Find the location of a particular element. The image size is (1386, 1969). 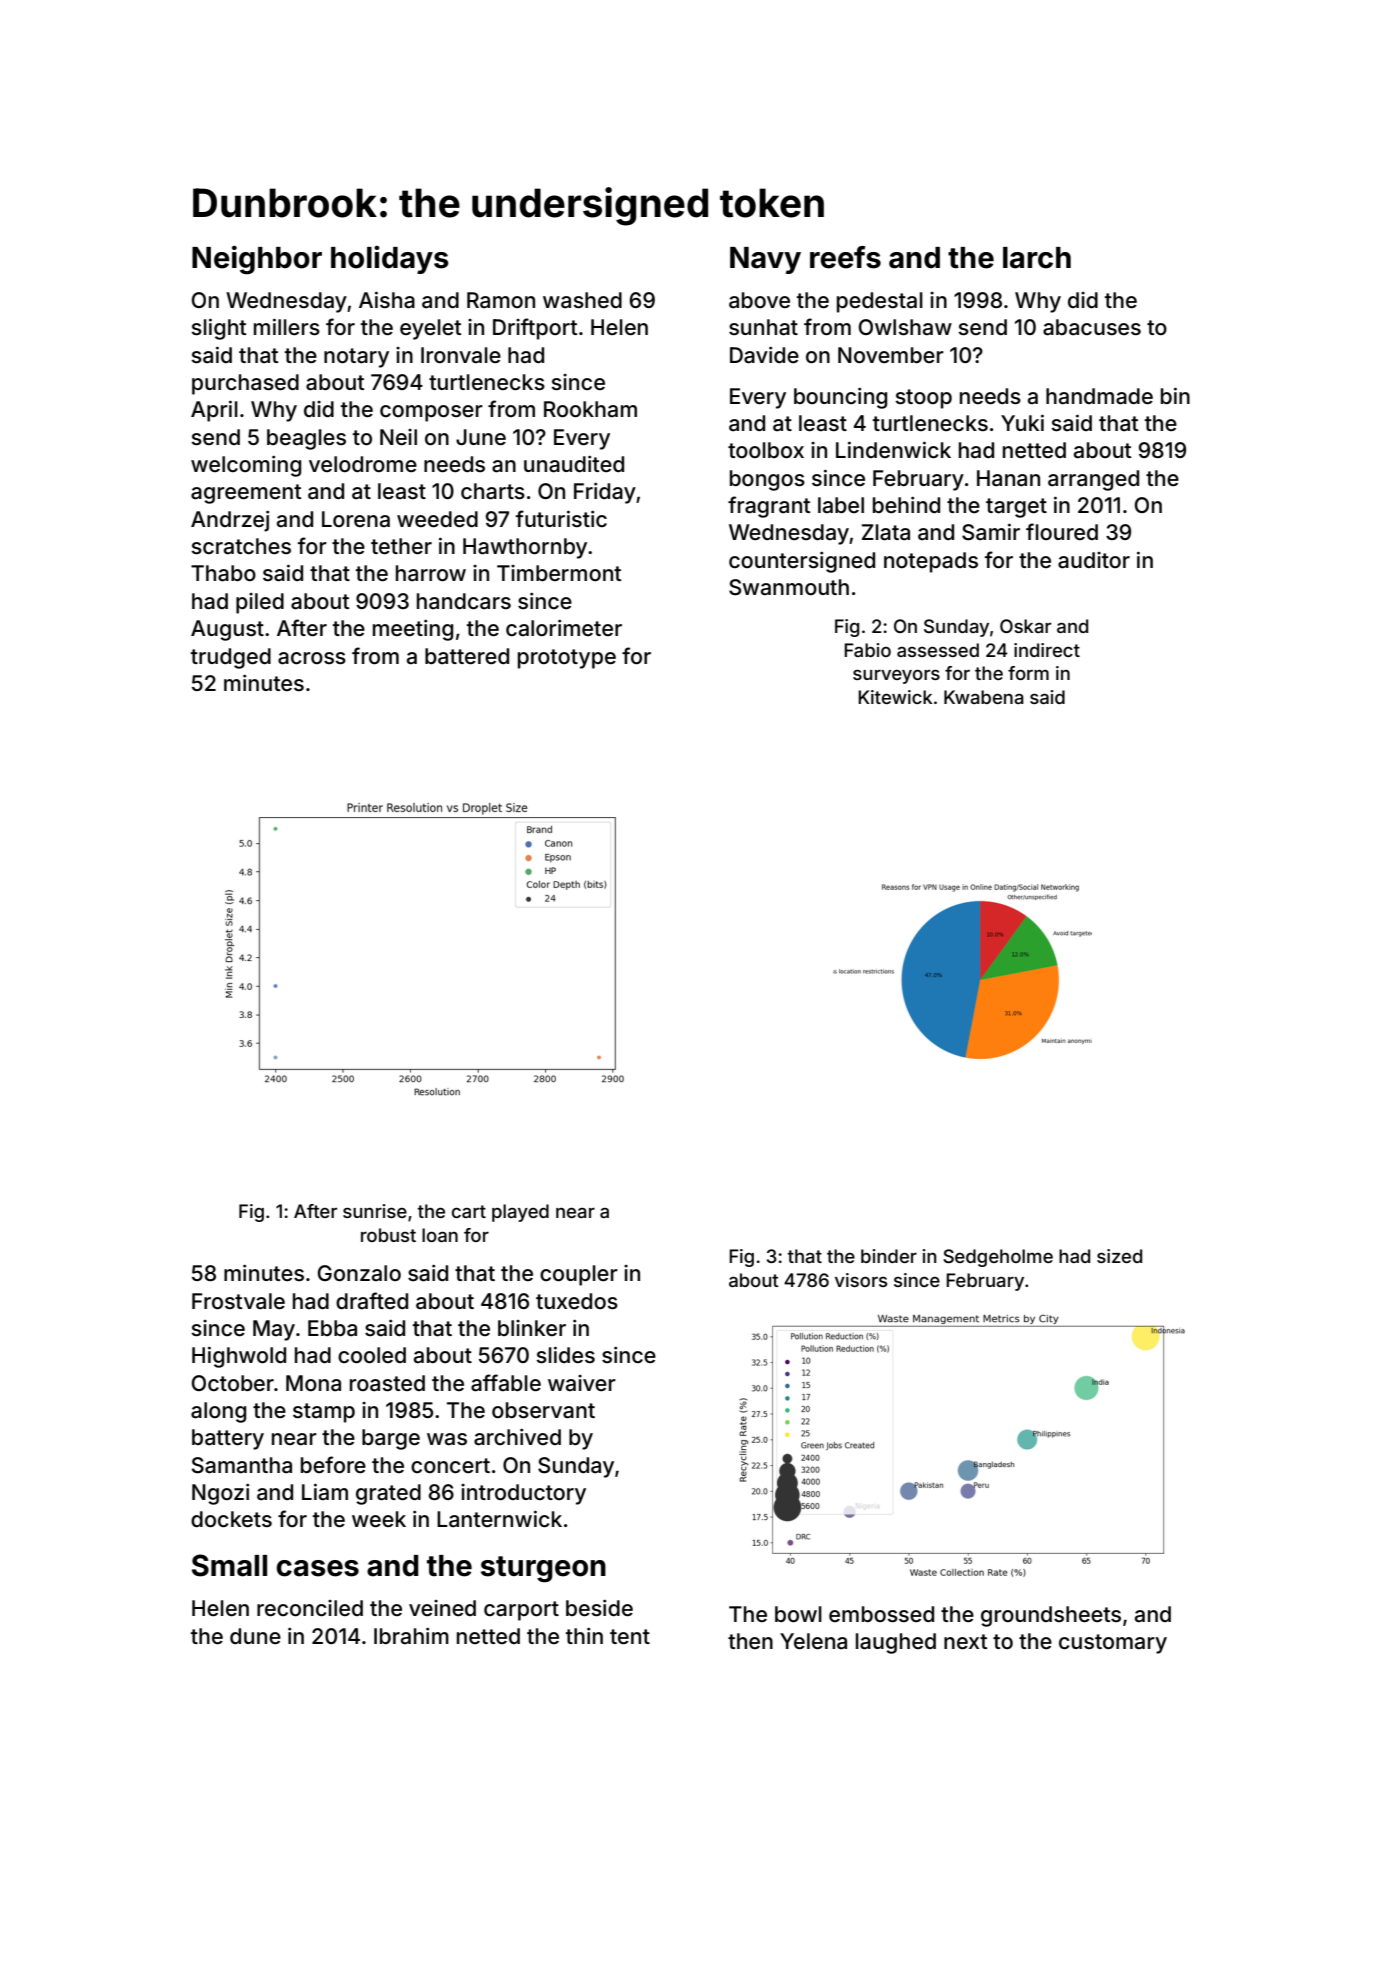

Kwabena is located at coordinates (984, 697).
